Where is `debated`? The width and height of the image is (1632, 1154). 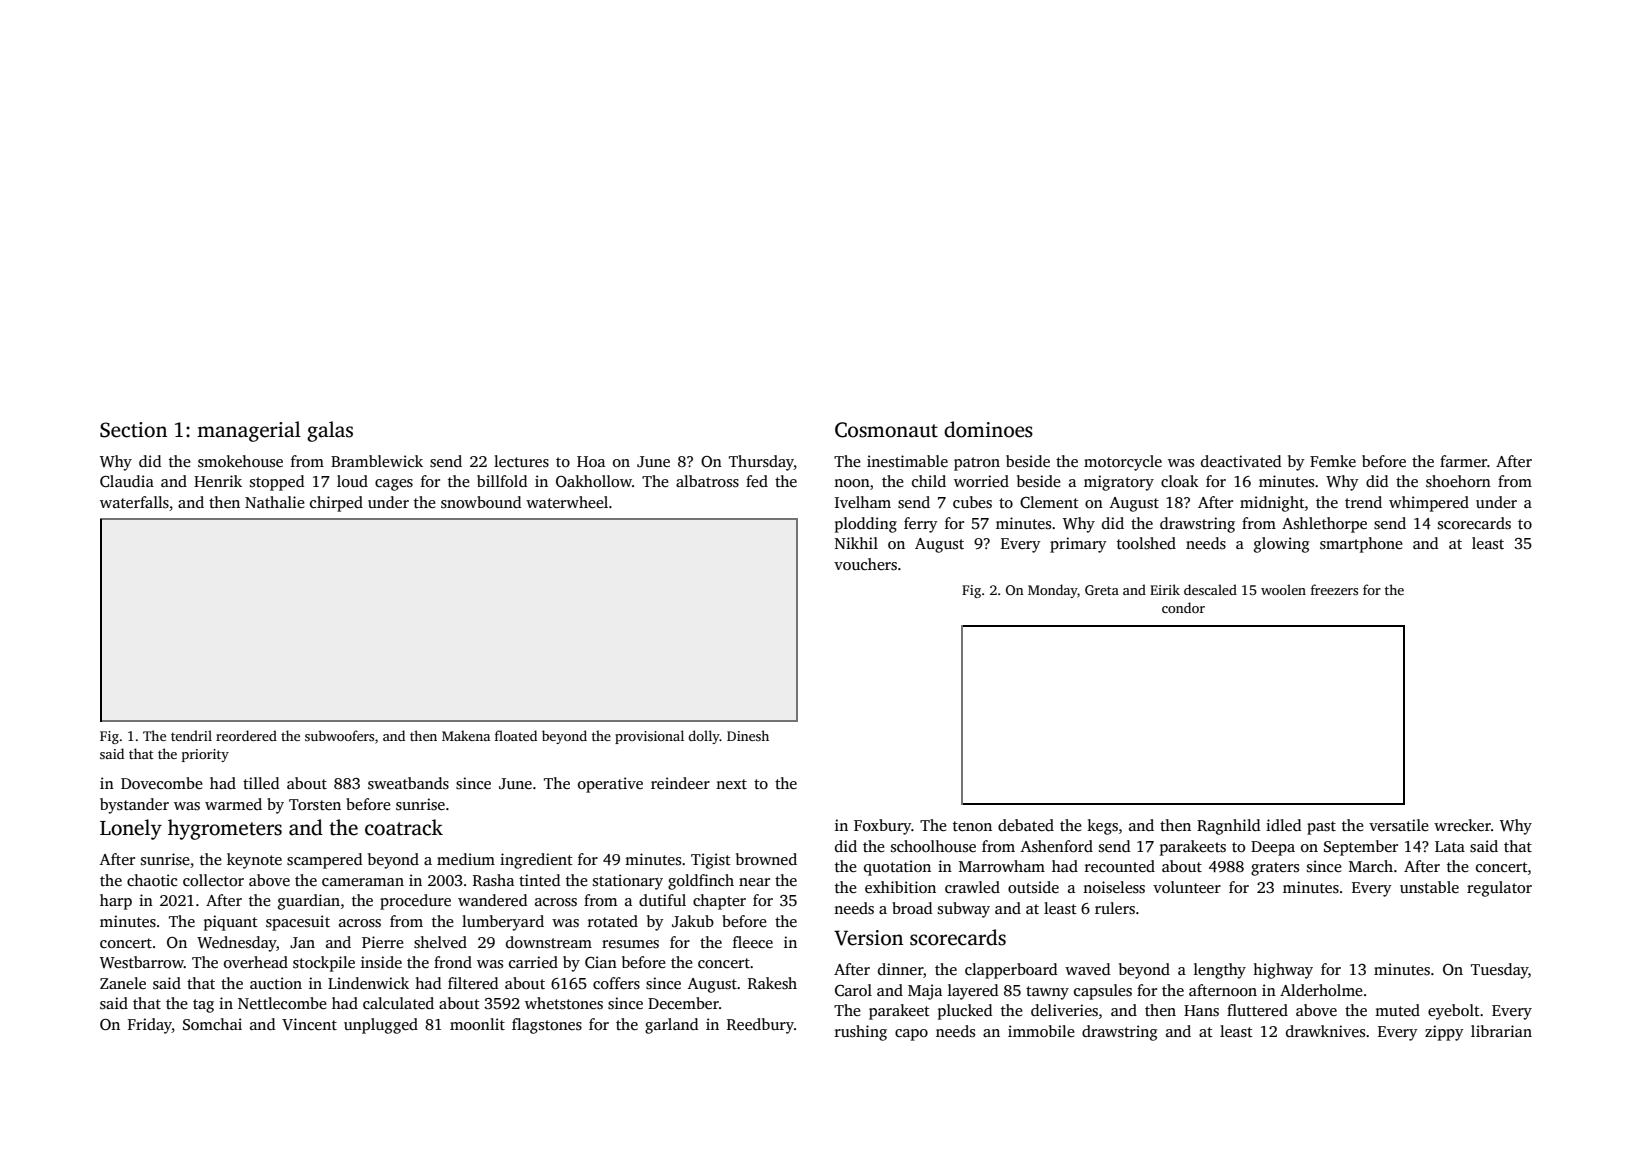
debated is located at coordinates (1026, 825).
